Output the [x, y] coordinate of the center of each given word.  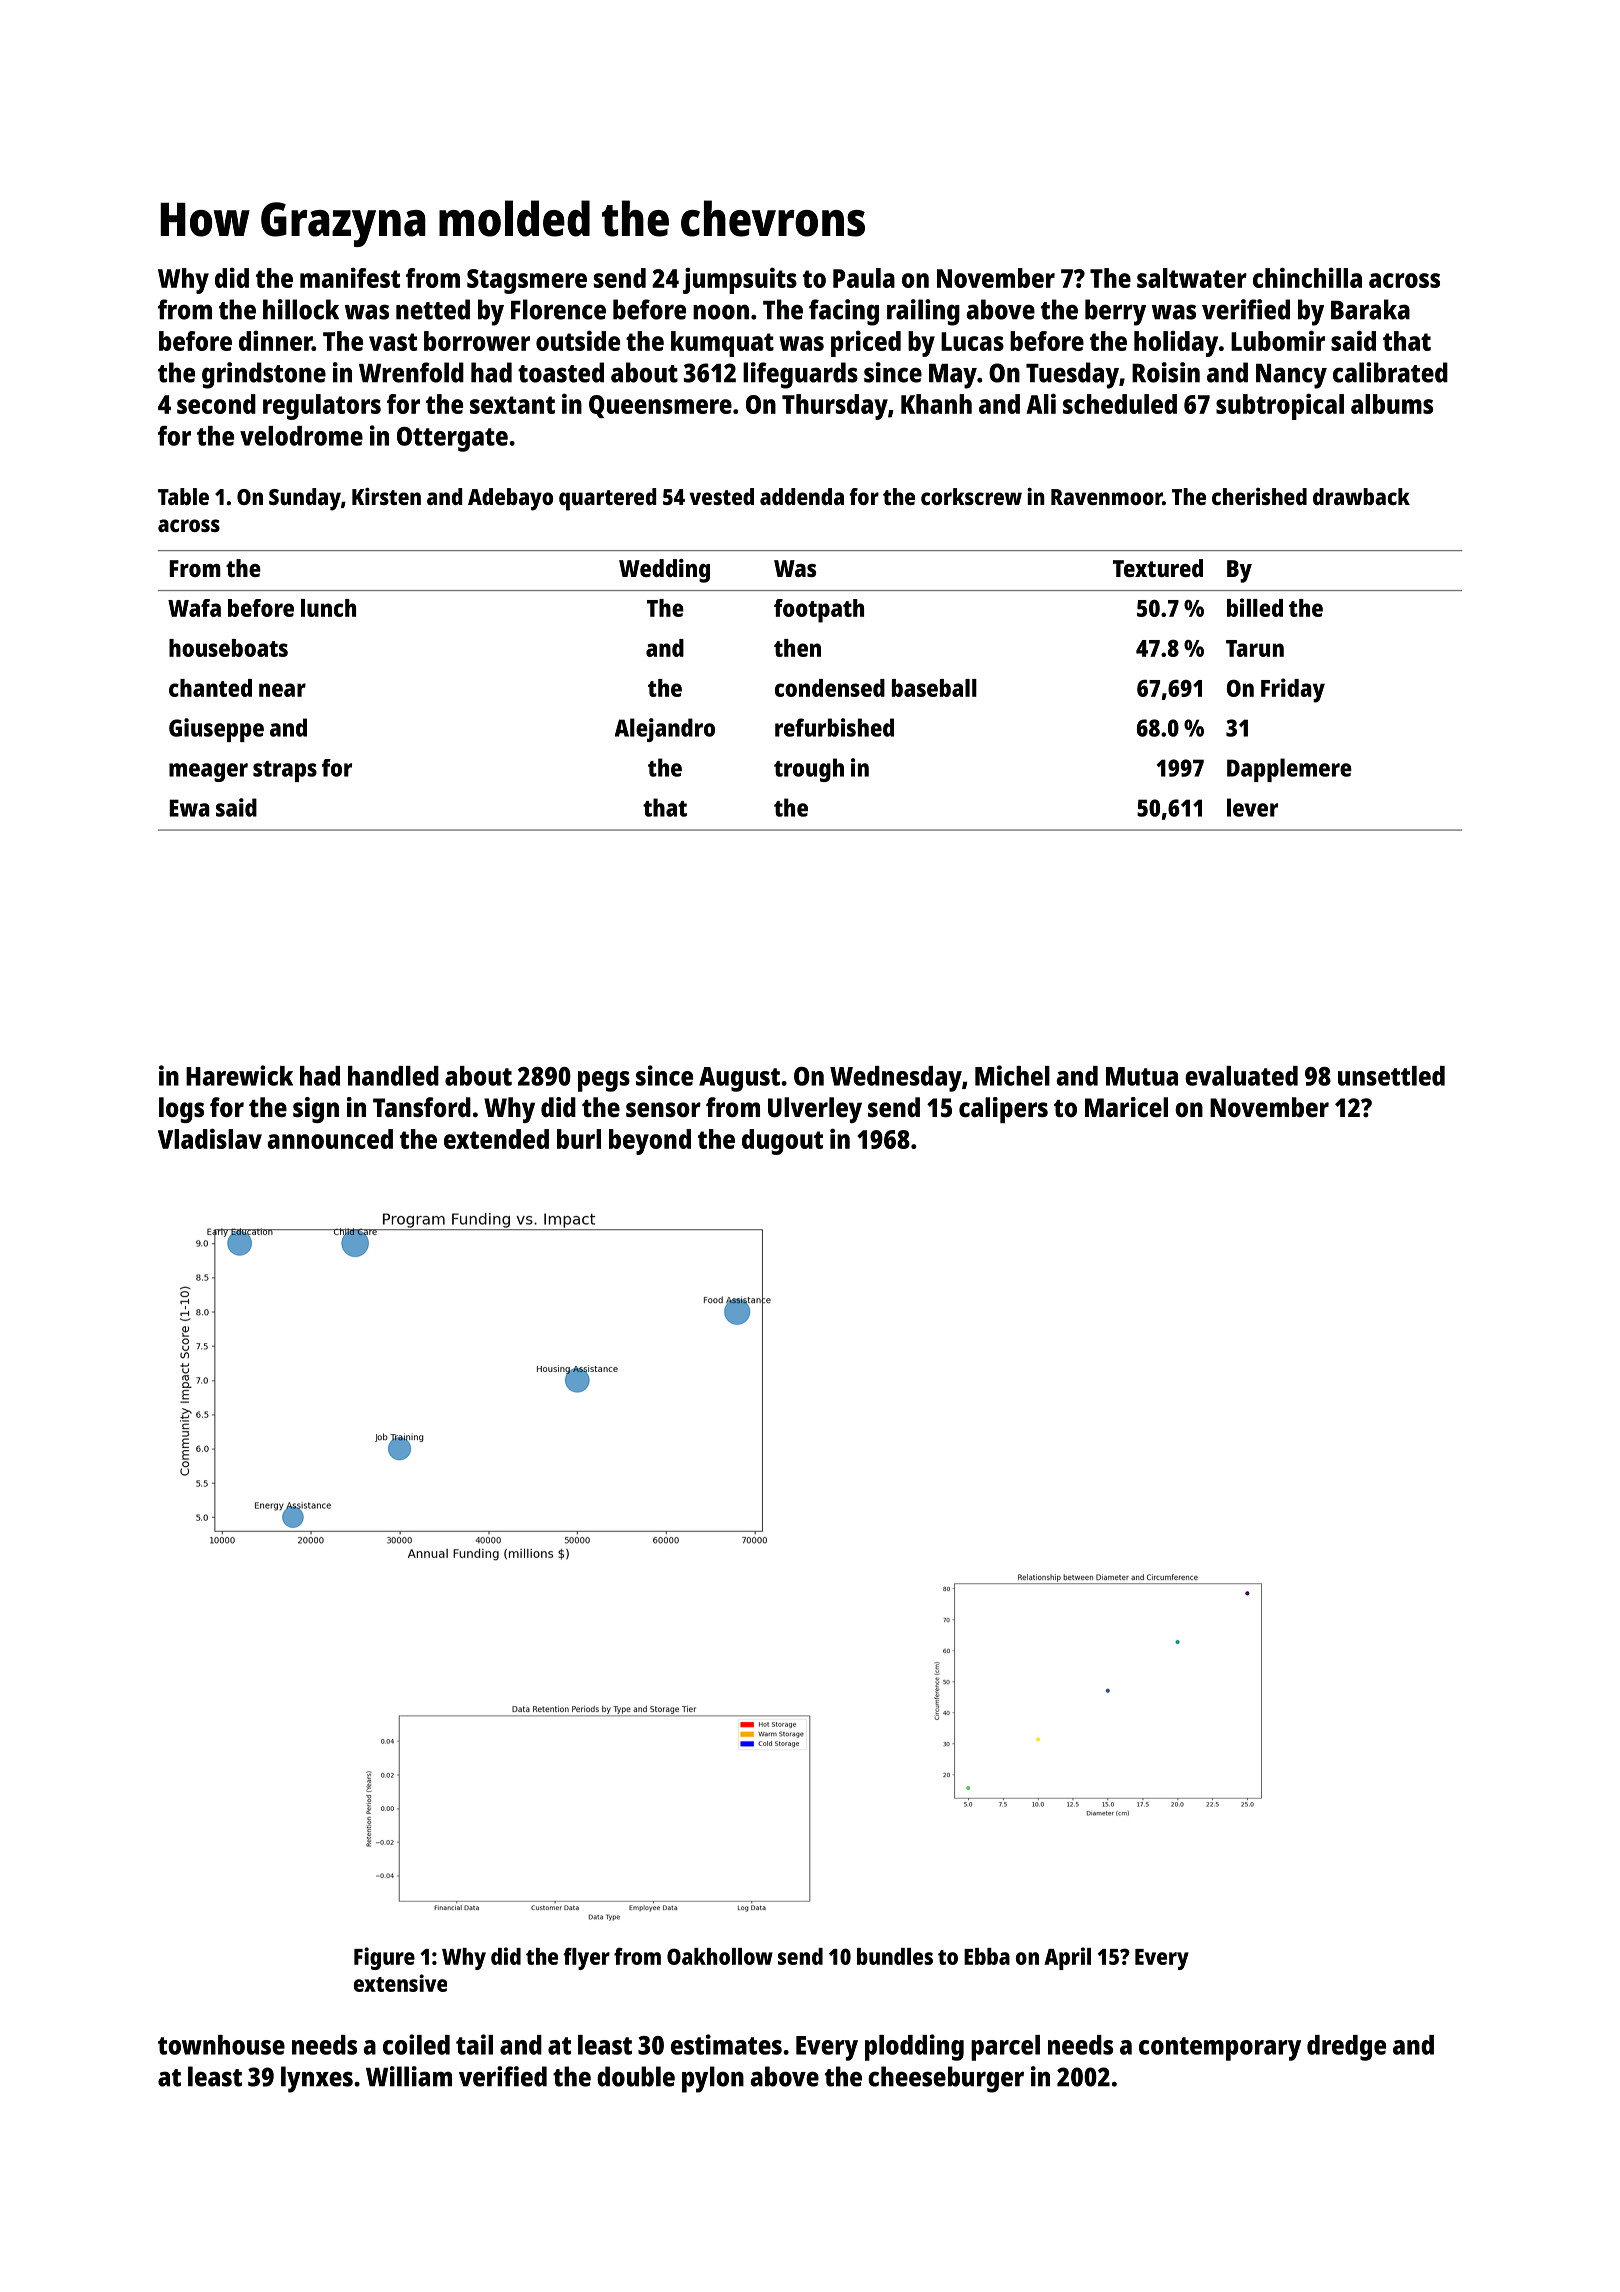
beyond [650, 1142]
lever [1252, 807]
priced [866, 343]
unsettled [1391, 1076]
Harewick [239, 1075]
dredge [1346, 2048]
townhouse [221, 2045]
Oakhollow [720, 1956]
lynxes [317, 2079]
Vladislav [210, 1138]
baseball [934, 688]
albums [1392, 404]
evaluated [1241, 1076]
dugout [782, 1142]
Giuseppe [216, 730]
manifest [350, 277]
